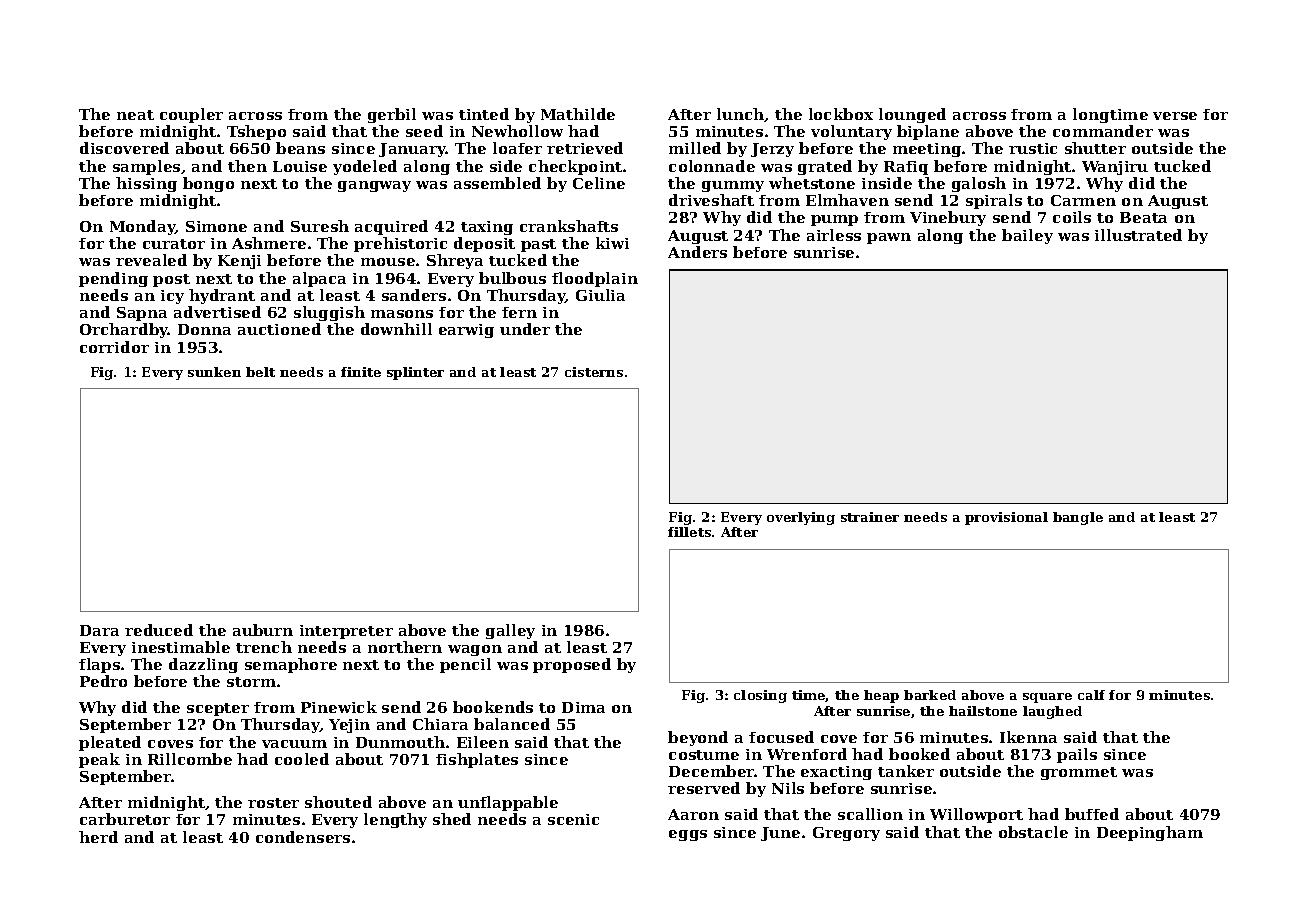 The width and height of the screenshot is (1308, 924). Describe the element at coordinates (1027, 236) in the screenshot. I see `bailey` at that location.
